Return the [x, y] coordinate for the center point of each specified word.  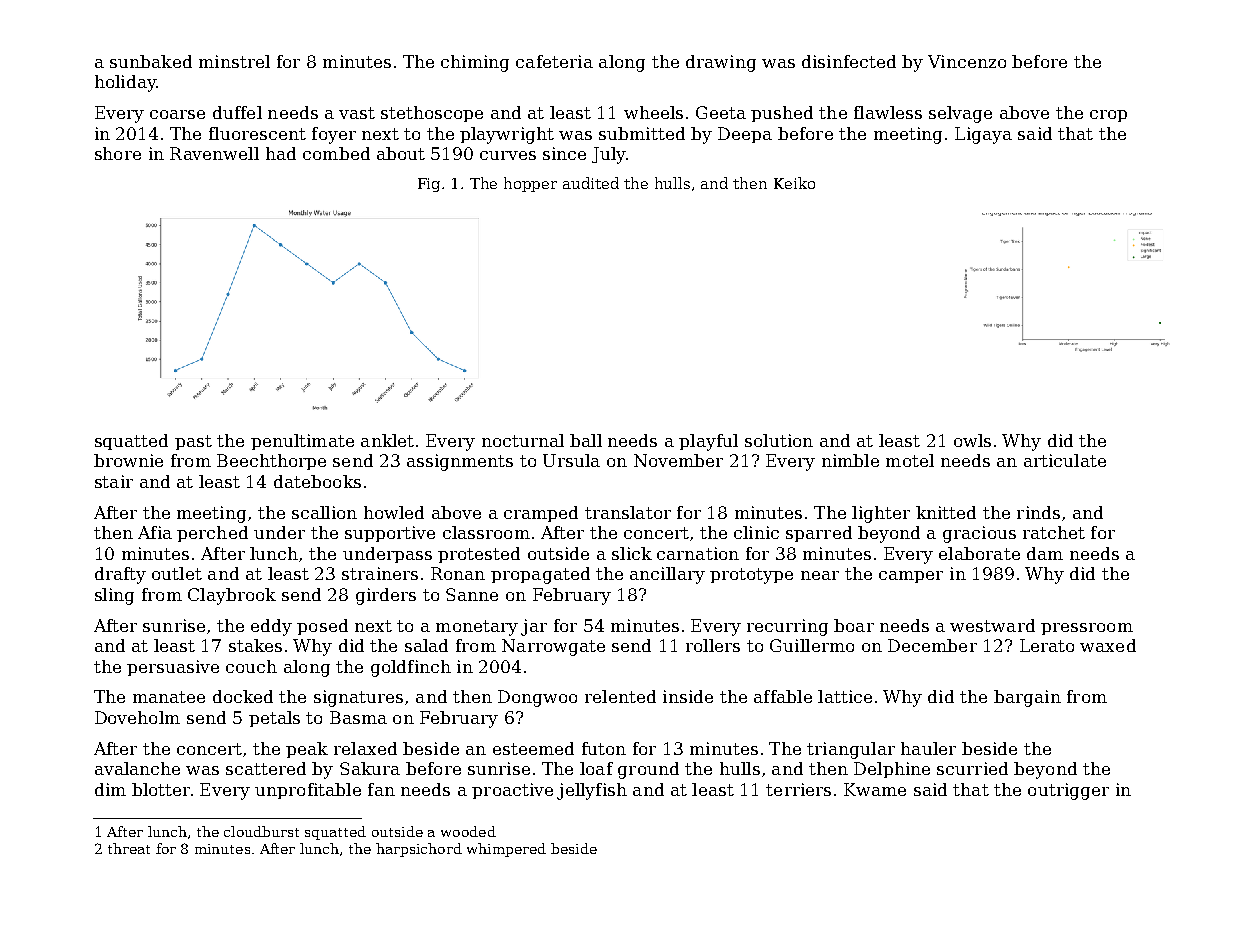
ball [586, 440]
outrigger [1068, 791]
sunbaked [151, 61]
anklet [387, 440]
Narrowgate [553, 647]
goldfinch [411, 668]
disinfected [849, 61]
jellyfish [592, 791]
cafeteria [554, 61]
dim [110, 789]
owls [972, 440]
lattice [845, 696]
